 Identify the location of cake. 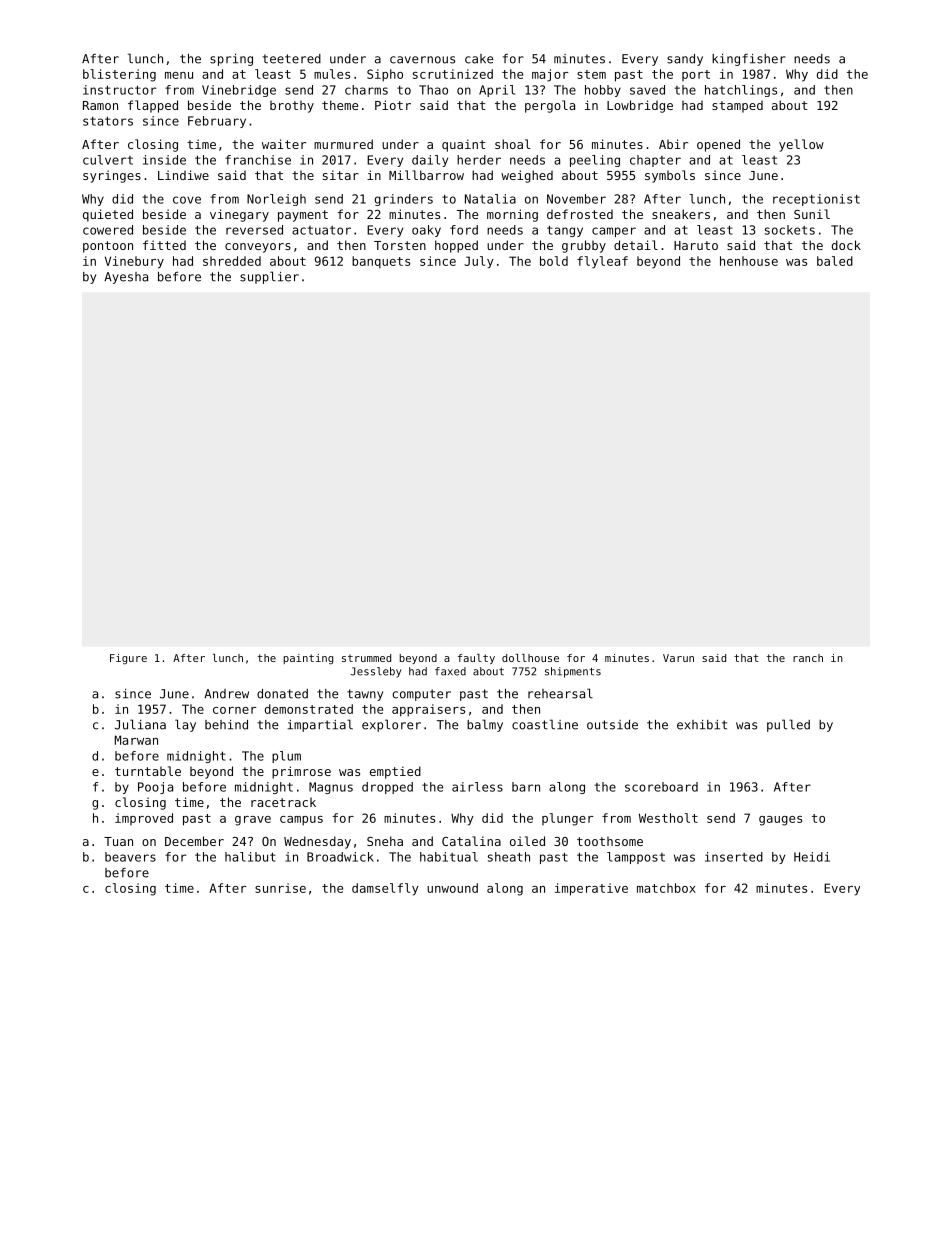
(479, 59).
